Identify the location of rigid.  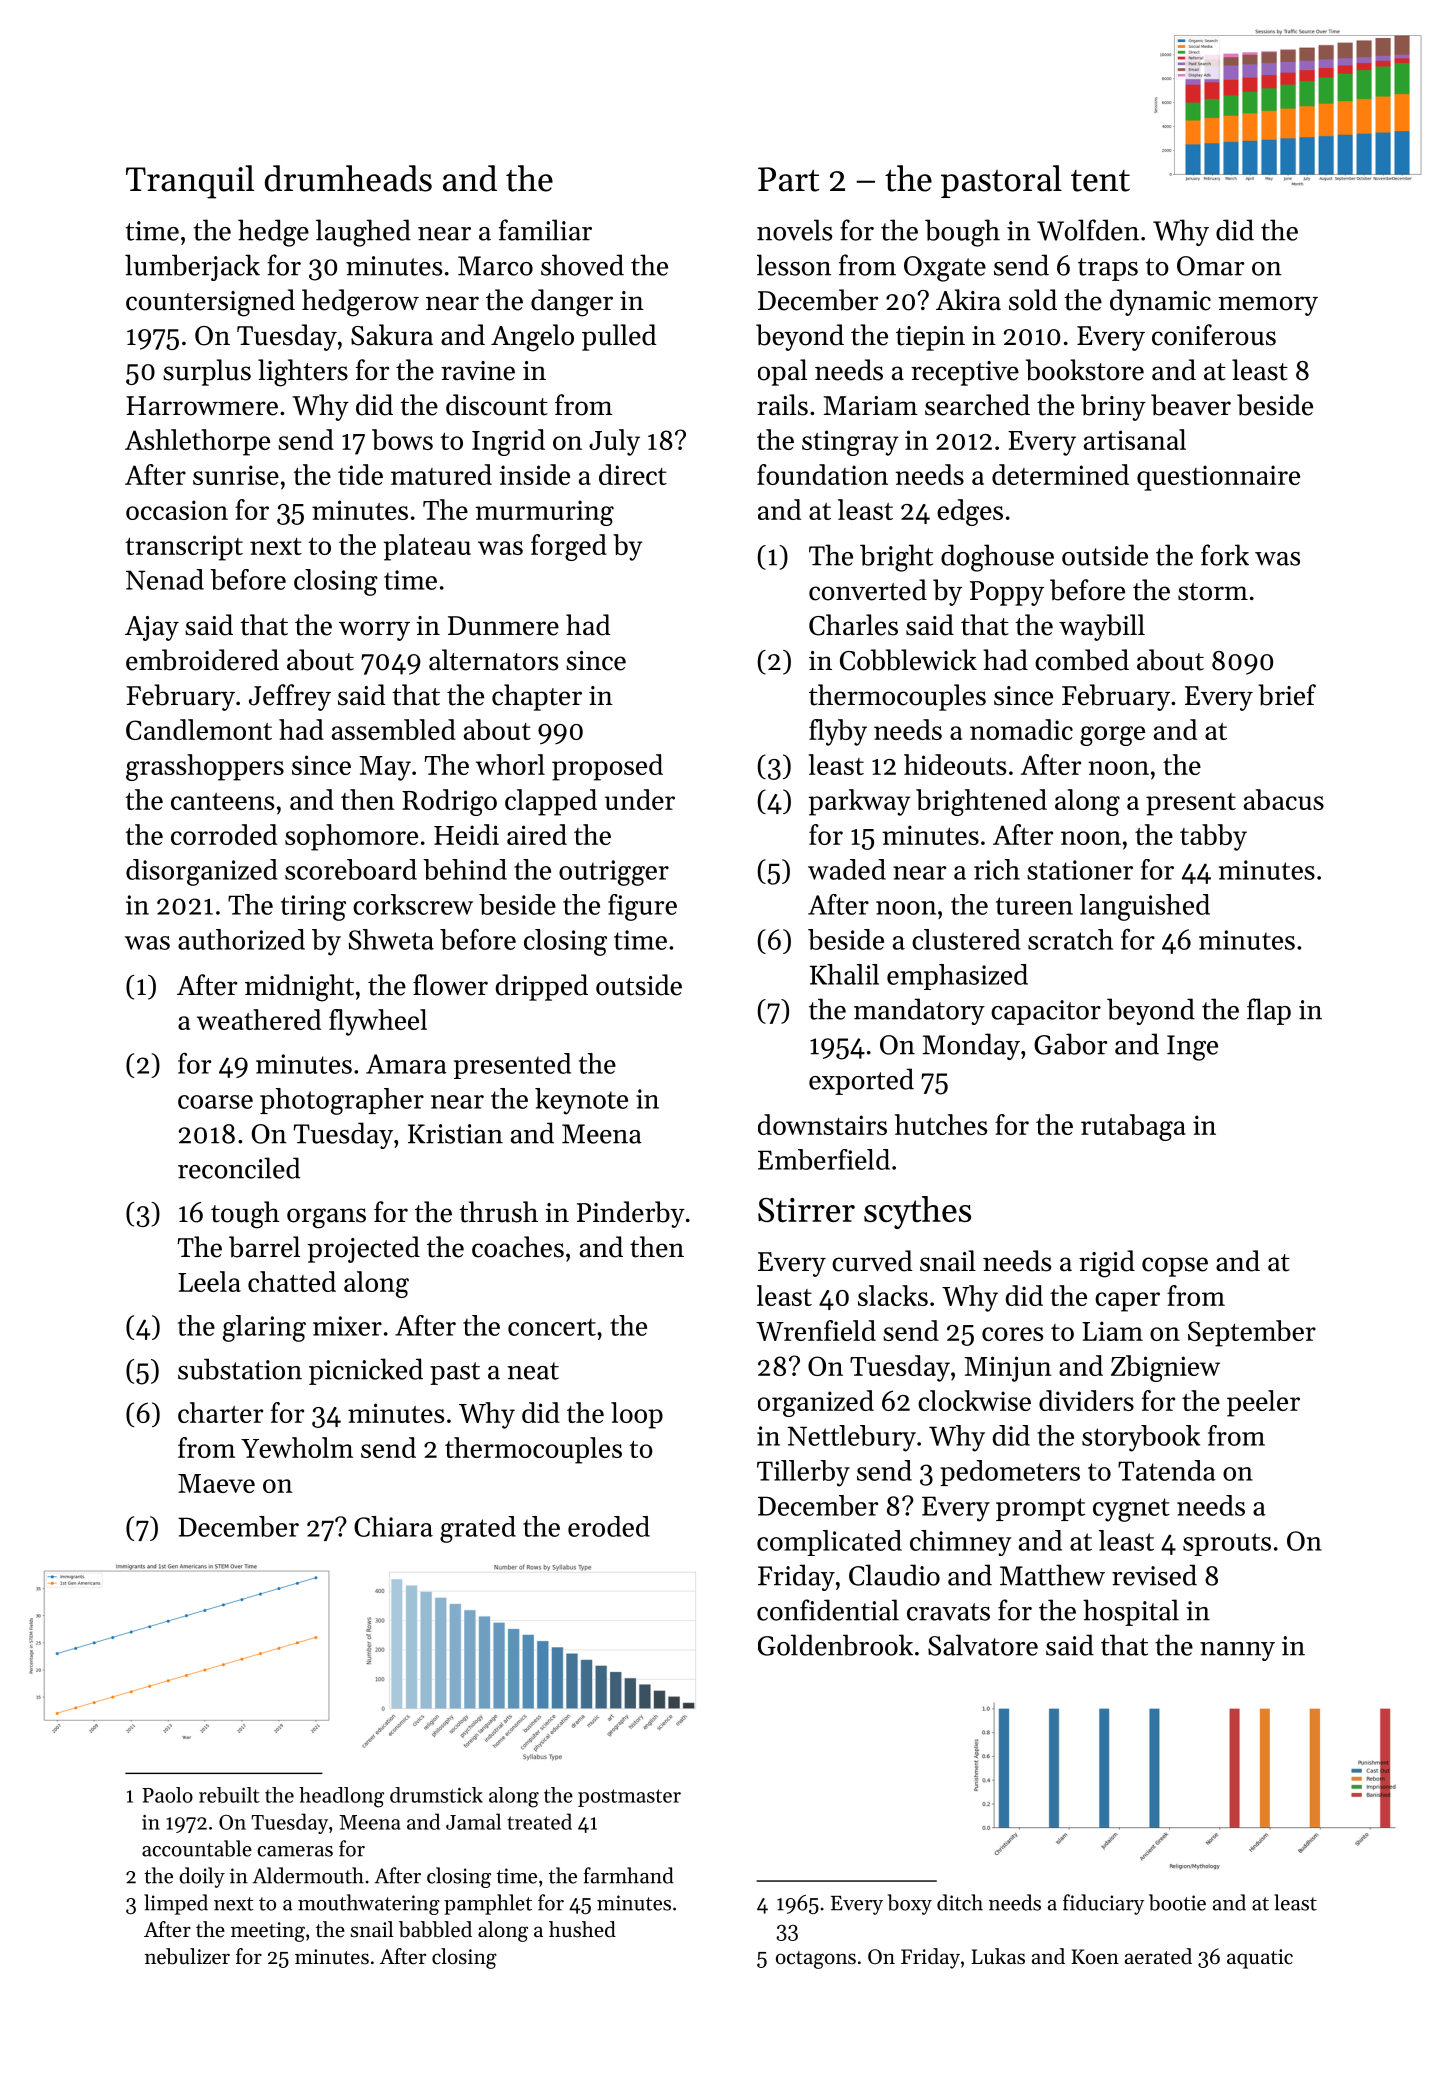
(1107, 1264).
